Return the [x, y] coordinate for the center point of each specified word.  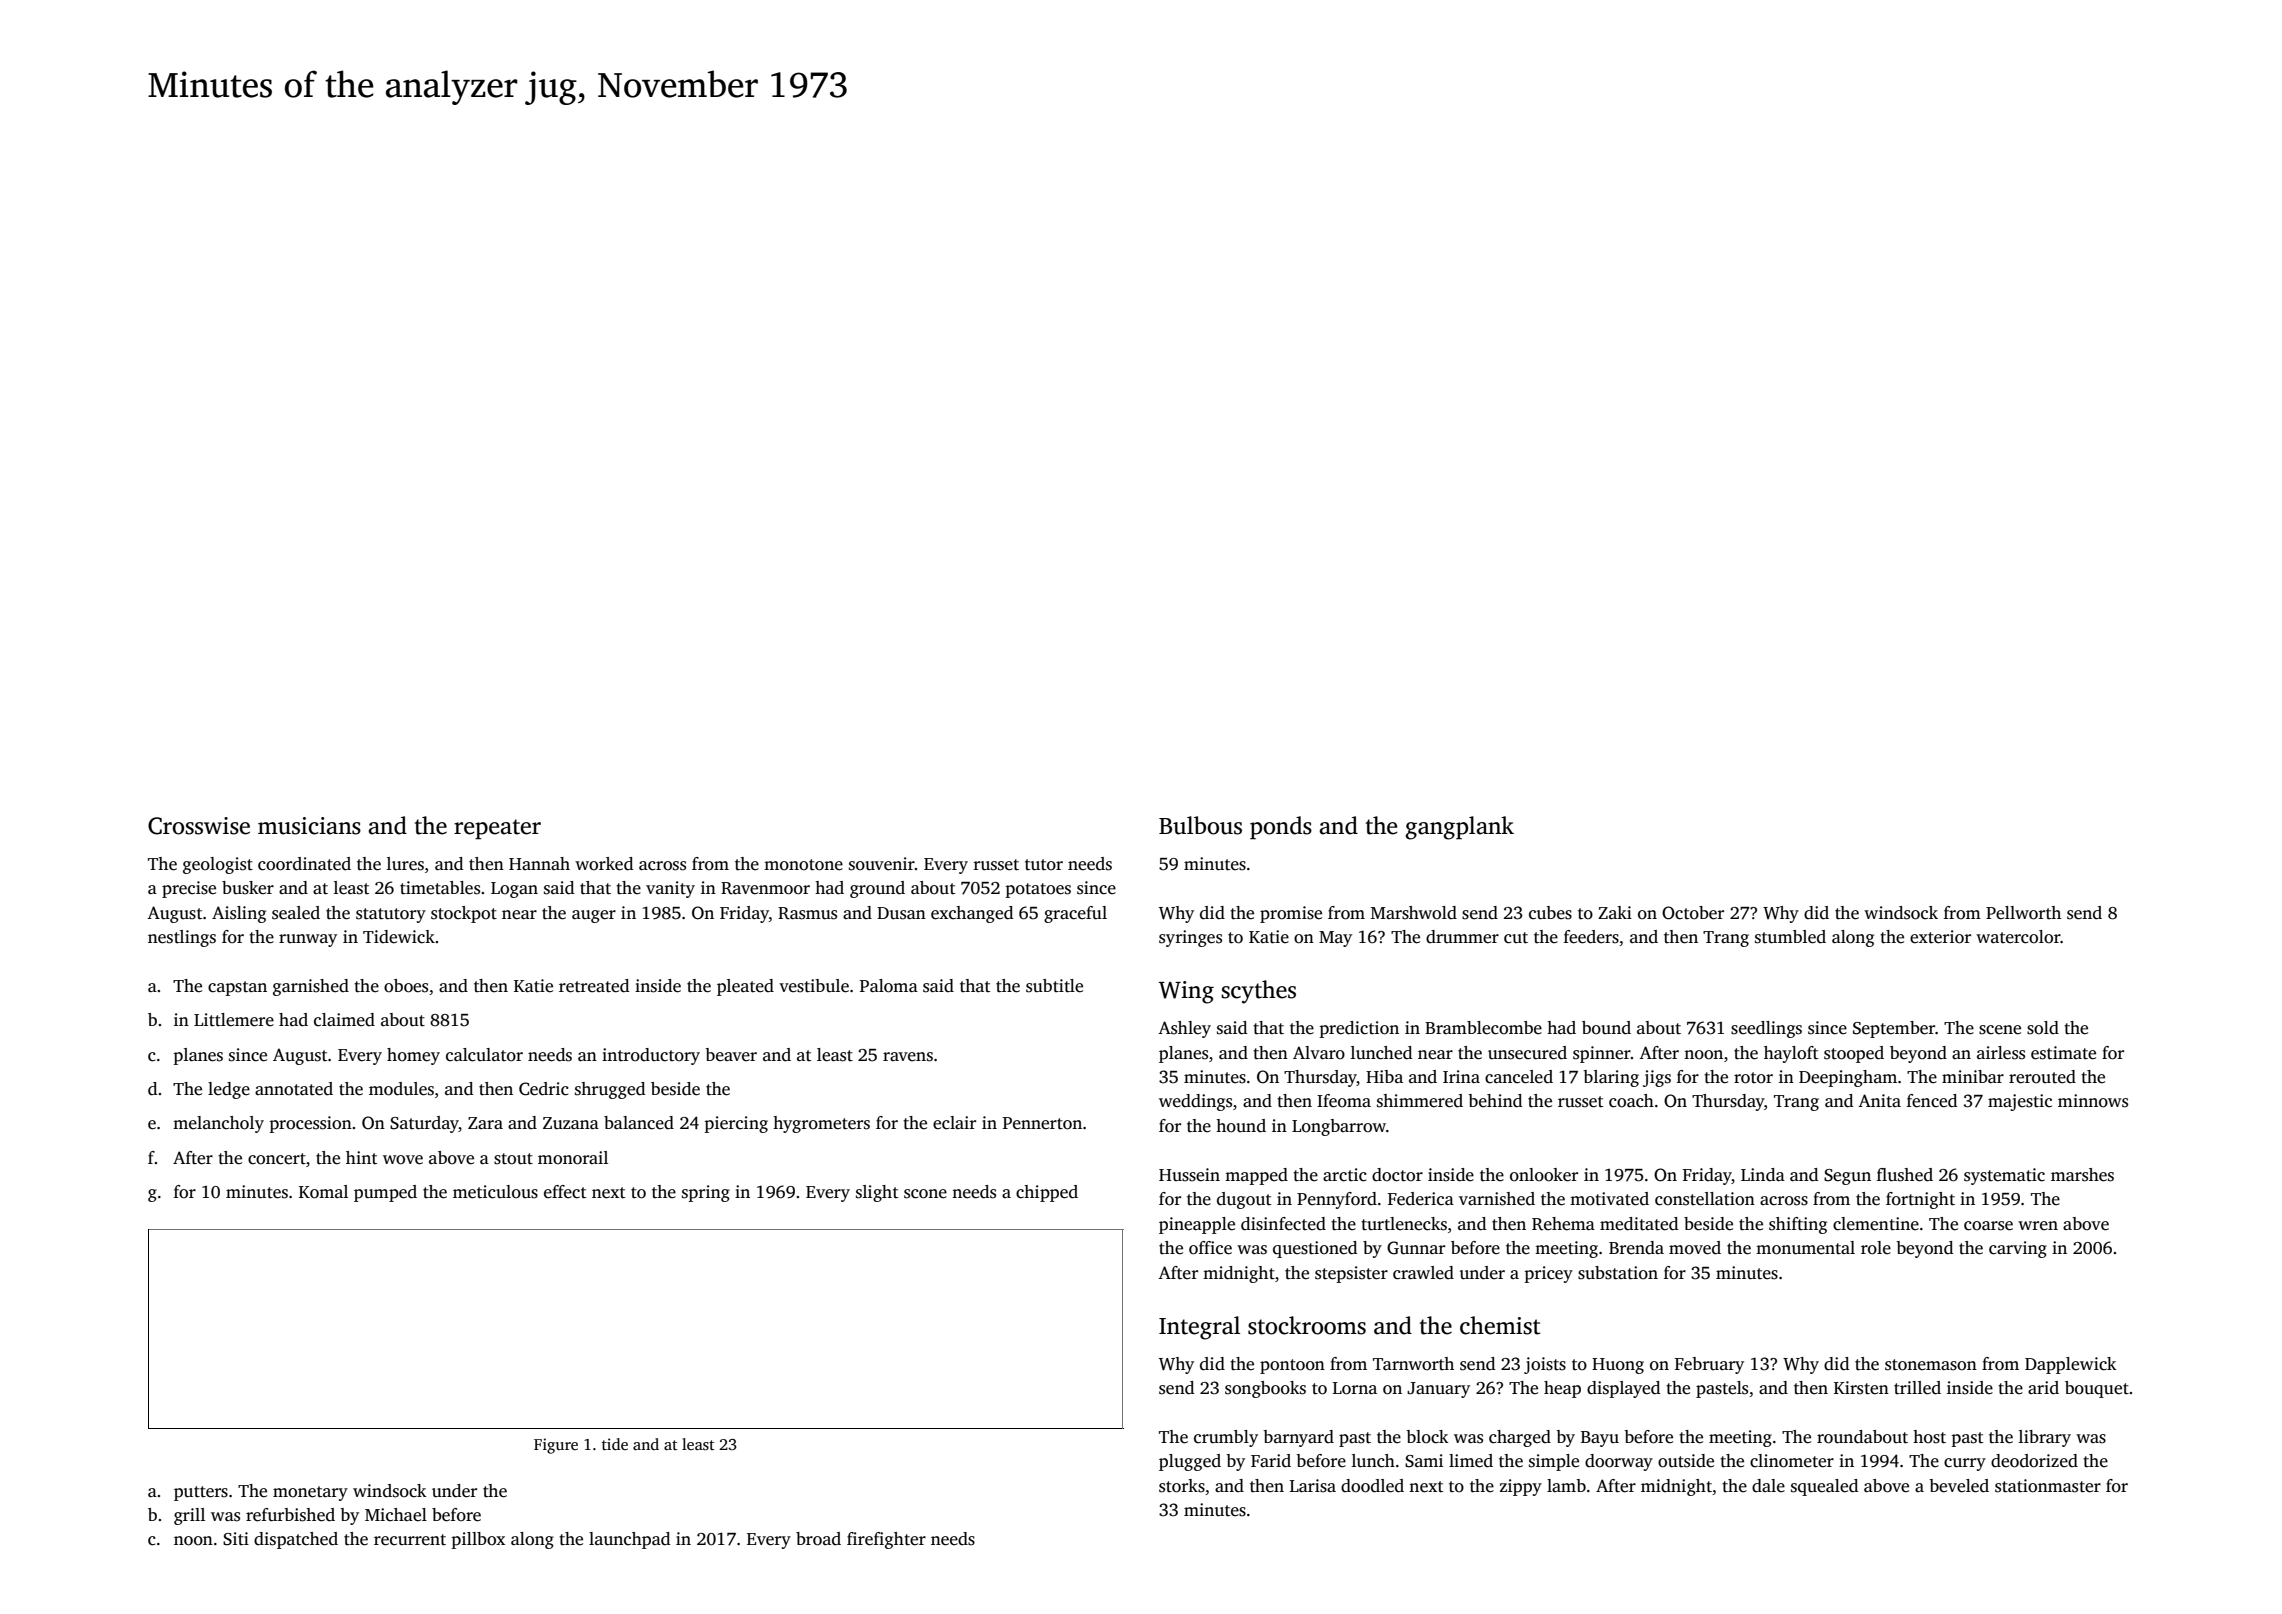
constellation [1705, 1199]
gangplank [1460, 828]
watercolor [2018, 937]
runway [308, 940]
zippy [1521, 1487]
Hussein [1189, 1175]
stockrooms [1307, 1325]
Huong [1618, 1366]
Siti [236, 1539]
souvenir [882, 864]
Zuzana [571, 1123]
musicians [309, 826]
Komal [323, 1192]
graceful [1075, 914]
